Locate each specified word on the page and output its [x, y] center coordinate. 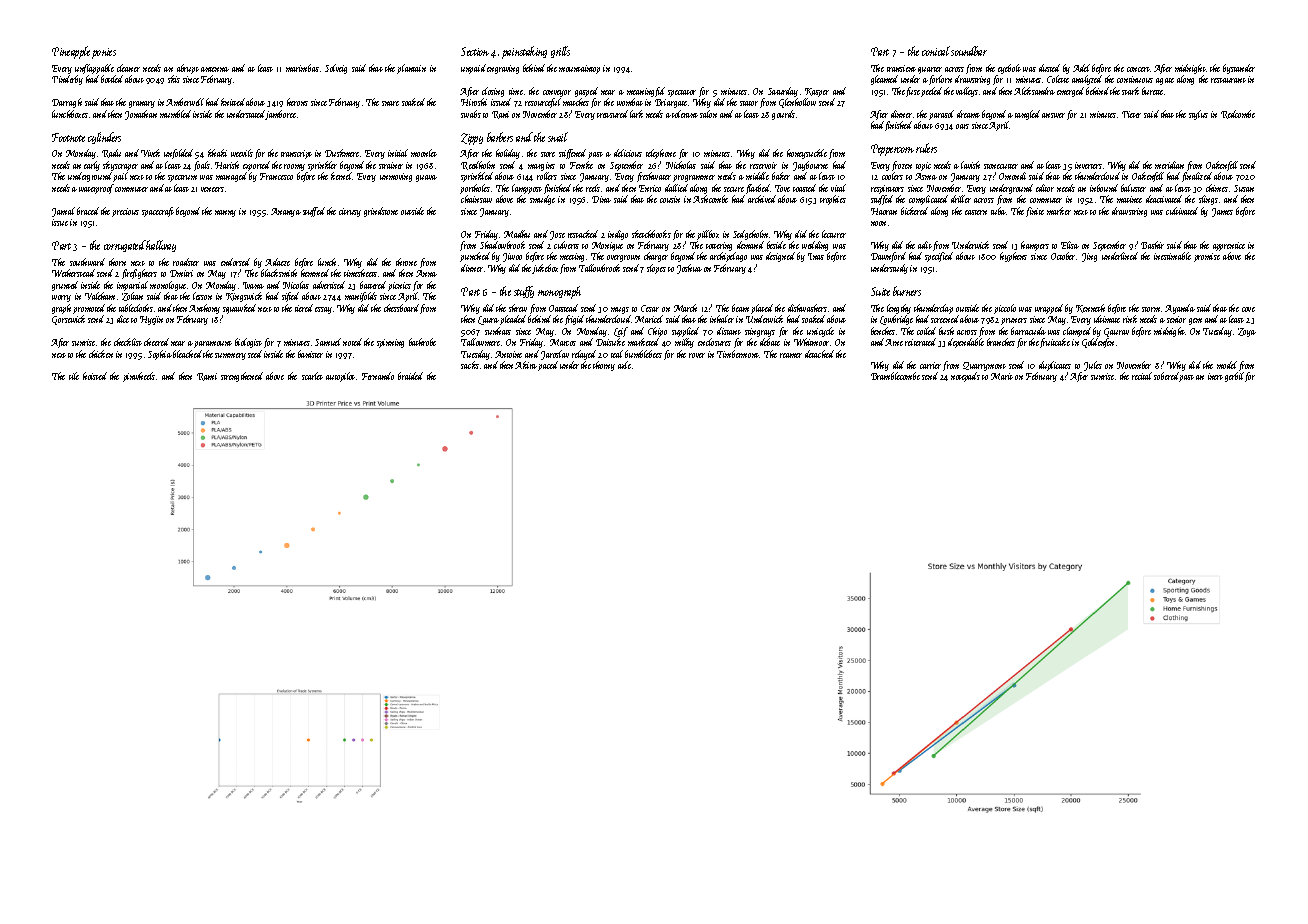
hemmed [315, 273]
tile [74, 376]
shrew [518, 308]
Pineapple [71, 52]
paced [548, 366]
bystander [1239, 69]
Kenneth [1090, 308]
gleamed [884, 80]
